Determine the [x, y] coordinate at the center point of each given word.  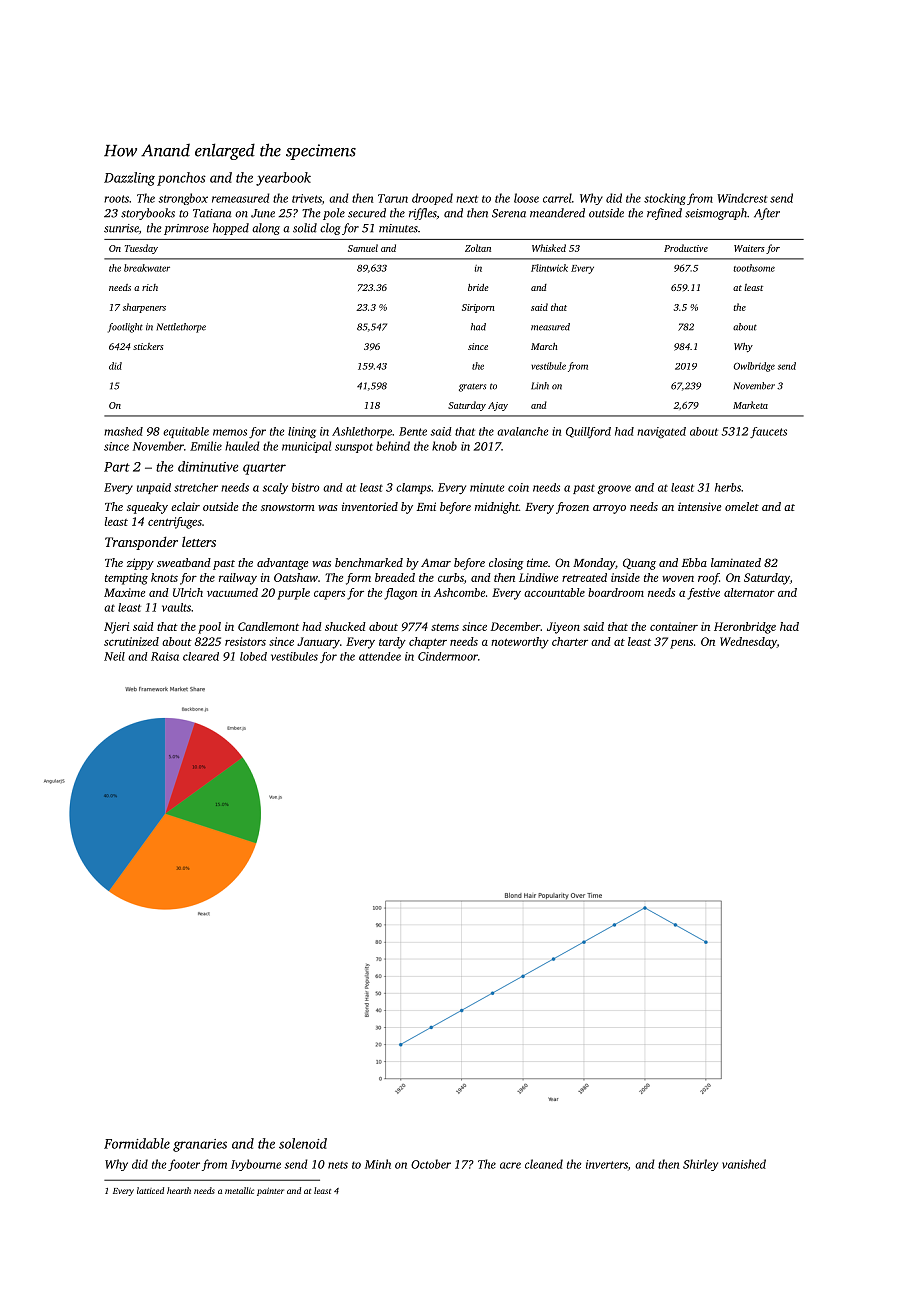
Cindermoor [448, 656]
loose [526, 198]
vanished [744, 1164]
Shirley [700, 1165]
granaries [200, 1145]
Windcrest [743, 198]
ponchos [181, 179]
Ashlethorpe [362, 432]
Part [117, 467]
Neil [114, 656]
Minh [378, 1164]
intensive [699, 506]
